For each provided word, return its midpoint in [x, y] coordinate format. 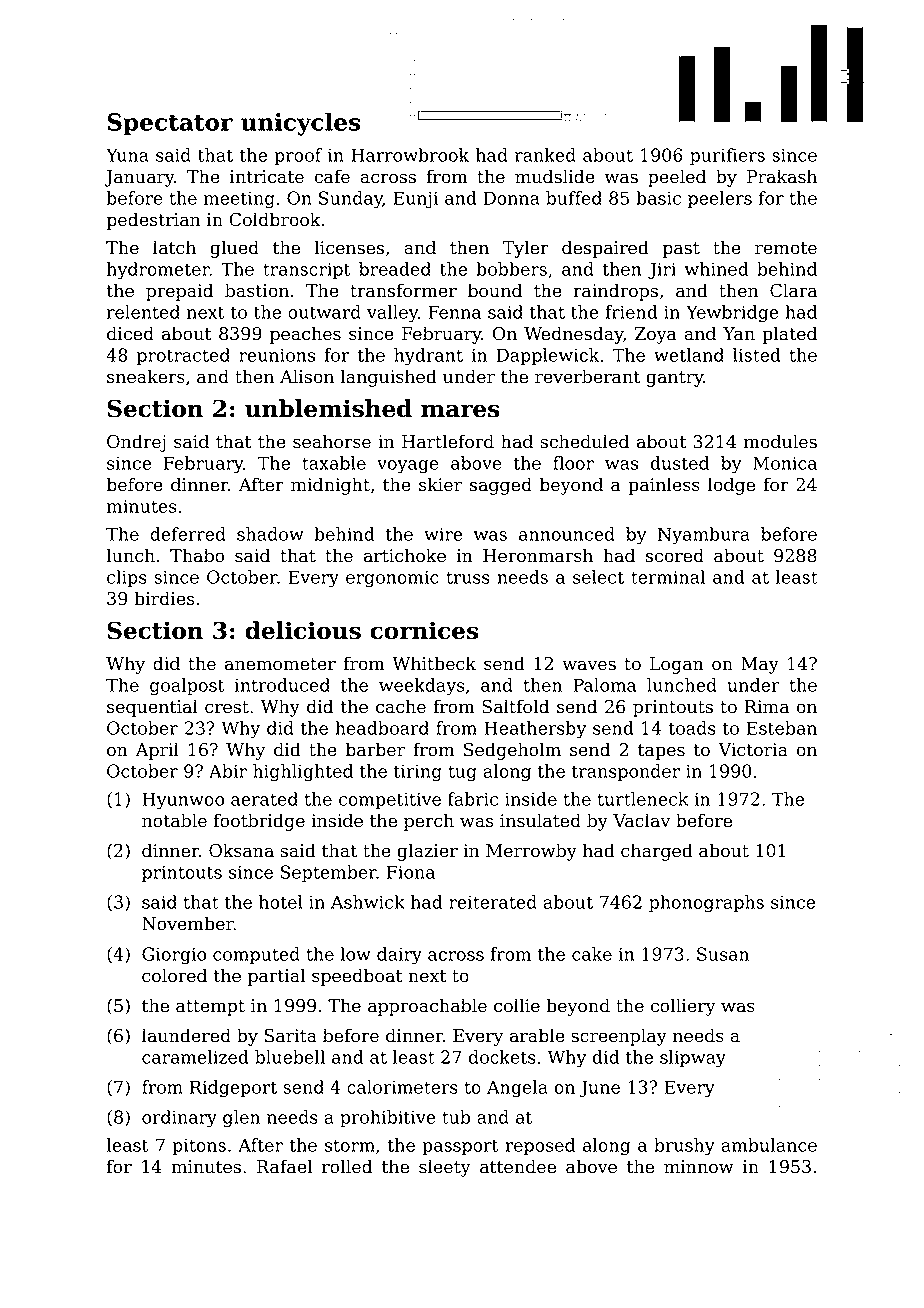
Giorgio [174, 956]
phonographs [706, 904]
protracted [183, 356]
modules [780, 441]
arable [537, 1035]
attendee [518, 1166]
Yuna [127, 155]
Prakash [782, 176]
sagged [501, 486]
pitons [199, 1147]
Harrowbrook [410, 155]
